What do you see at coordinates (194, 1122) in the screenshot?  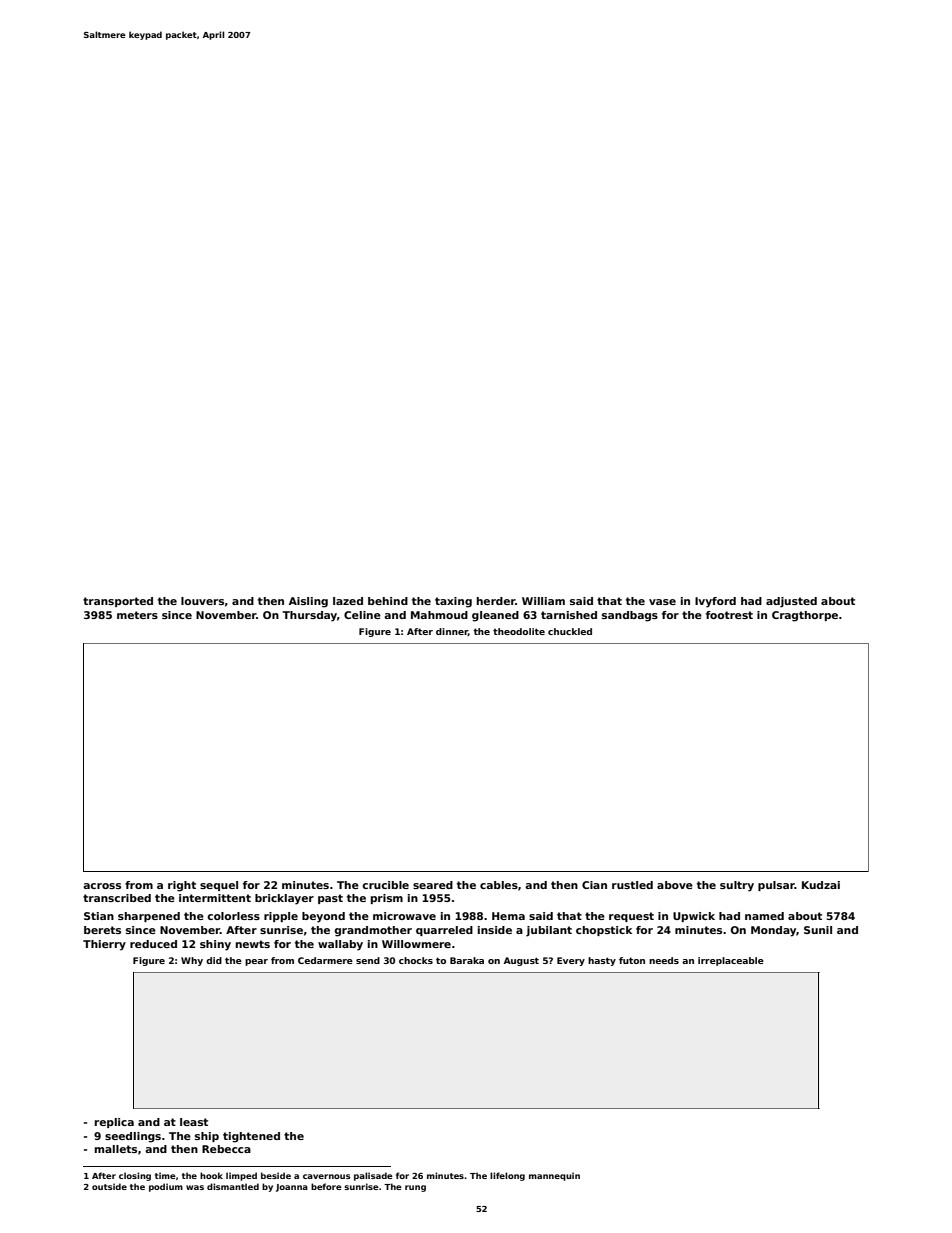 I see `least` at bounding box center [194, 1122].
